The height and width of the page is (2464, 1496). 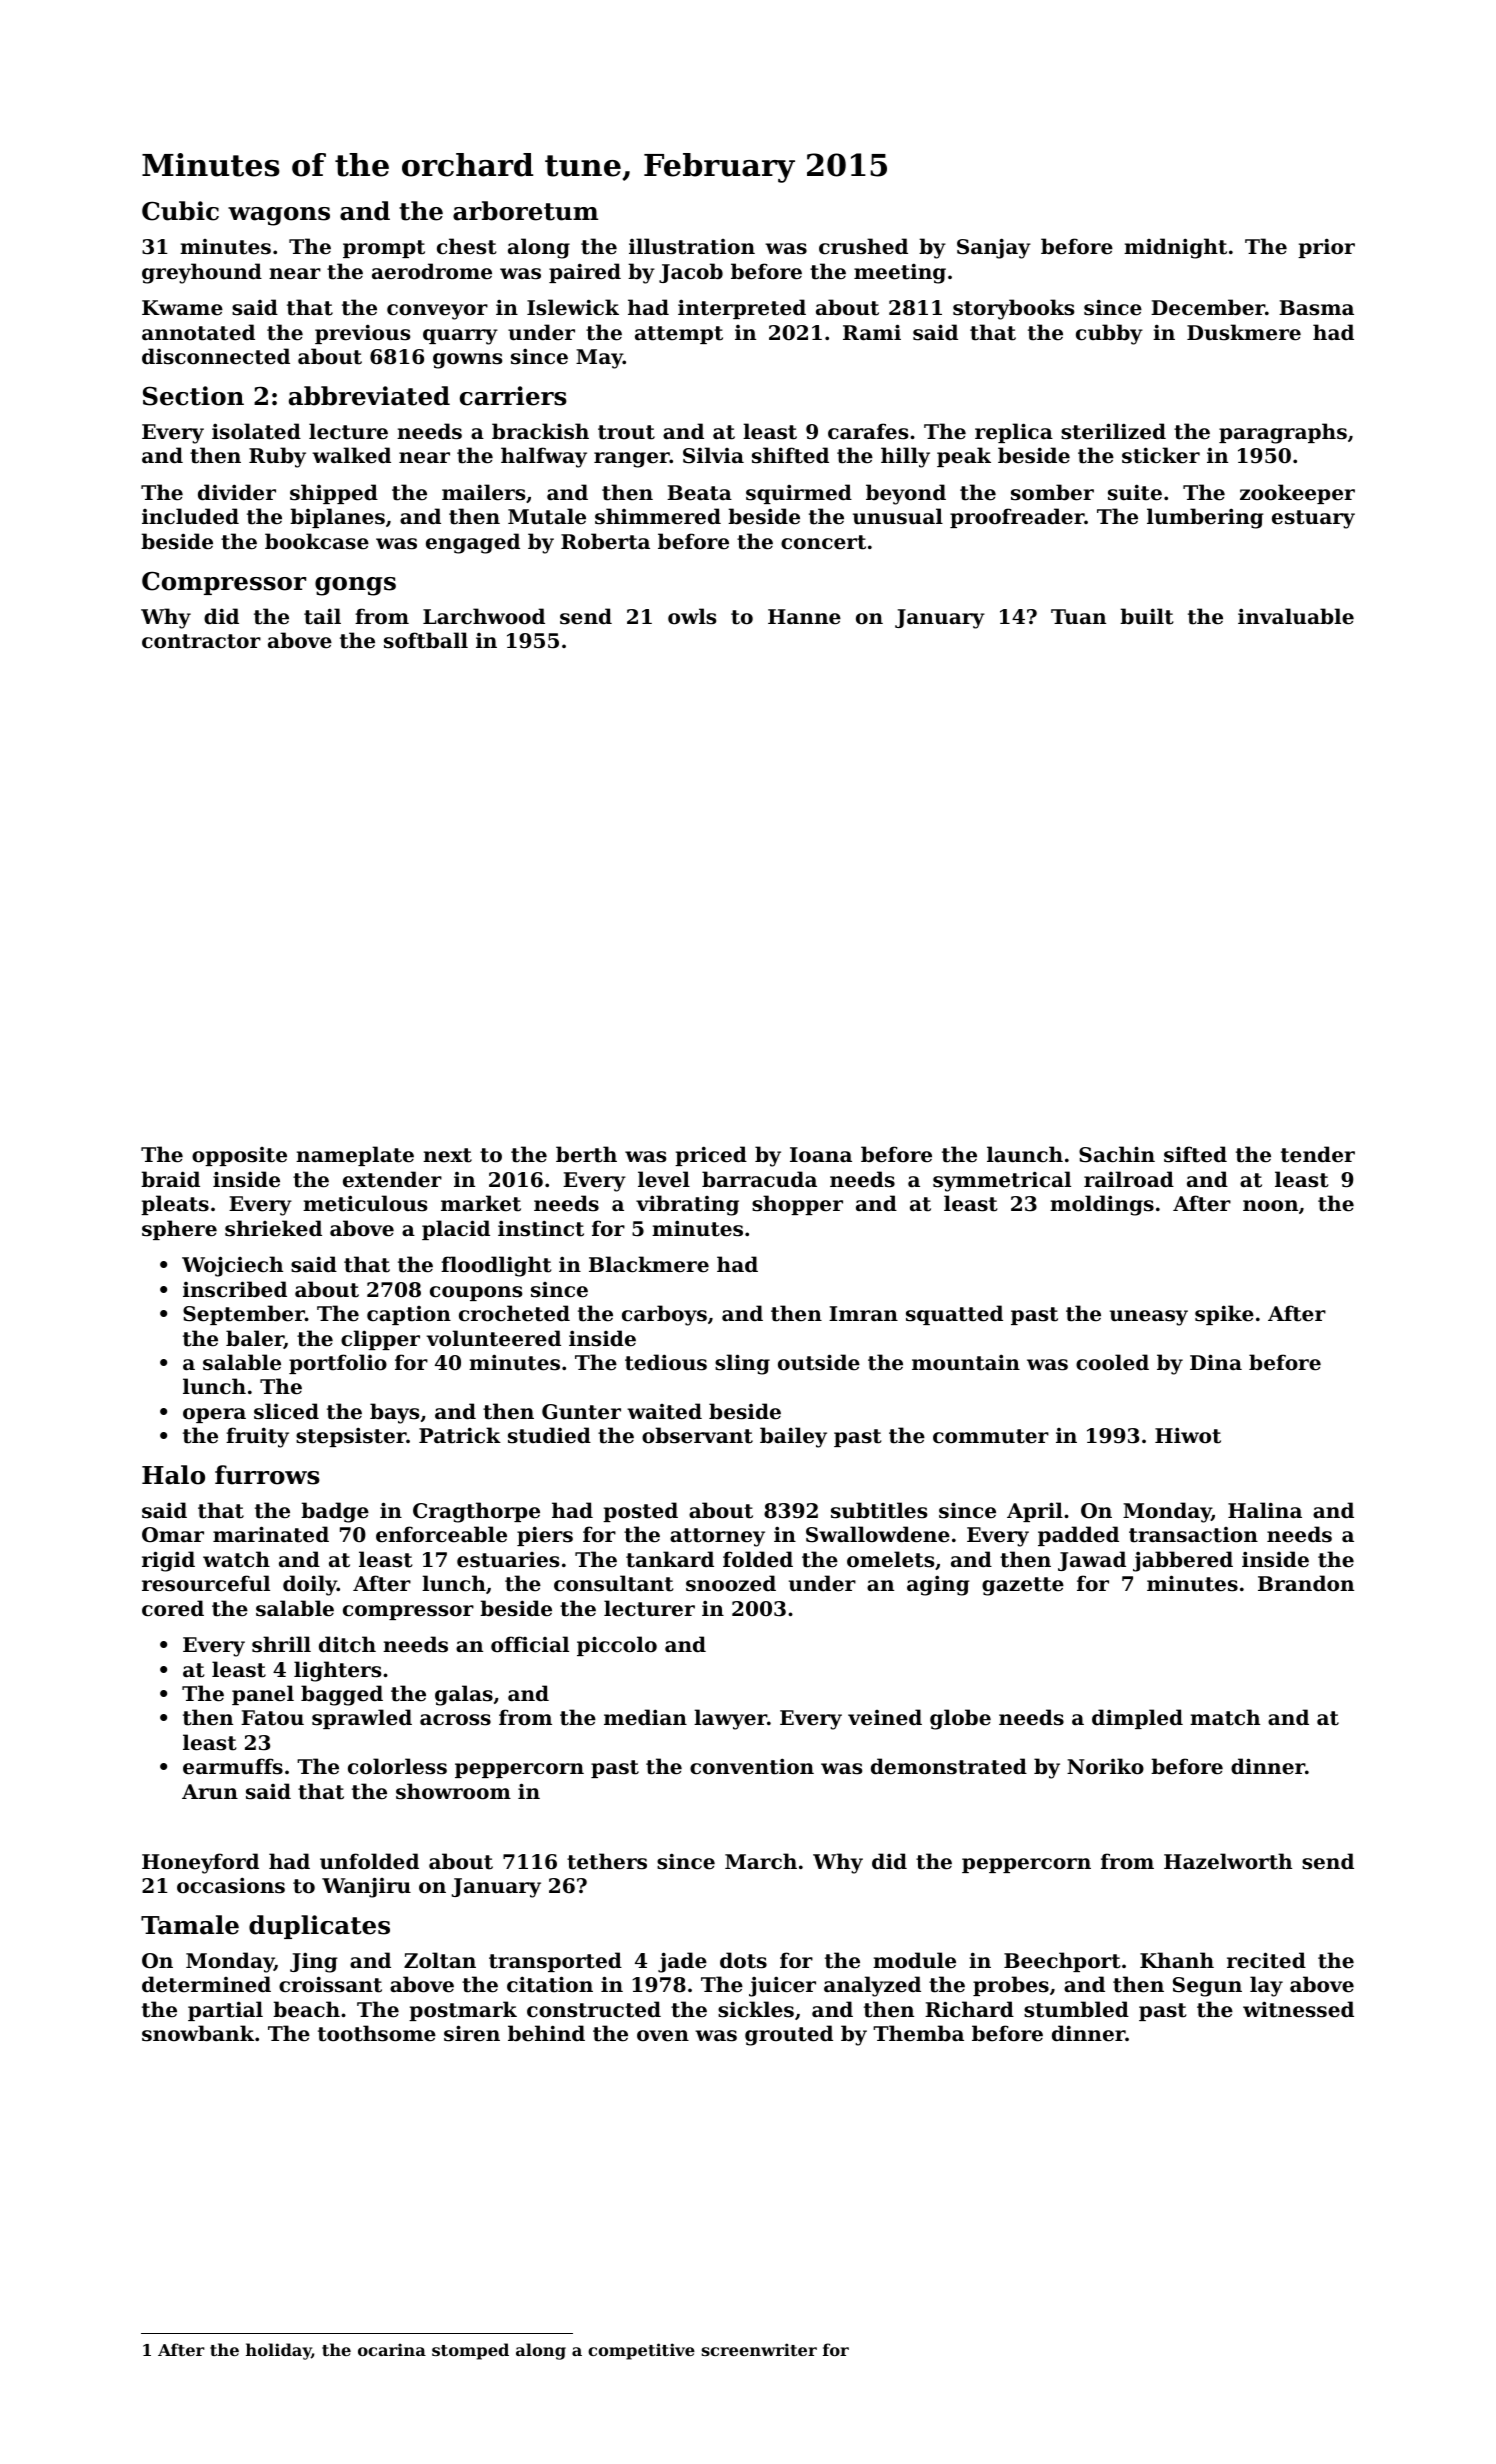 What do you see at coordinates (525, 211) in the page?
I see `arboretum` at bounding box center [525, 211].
